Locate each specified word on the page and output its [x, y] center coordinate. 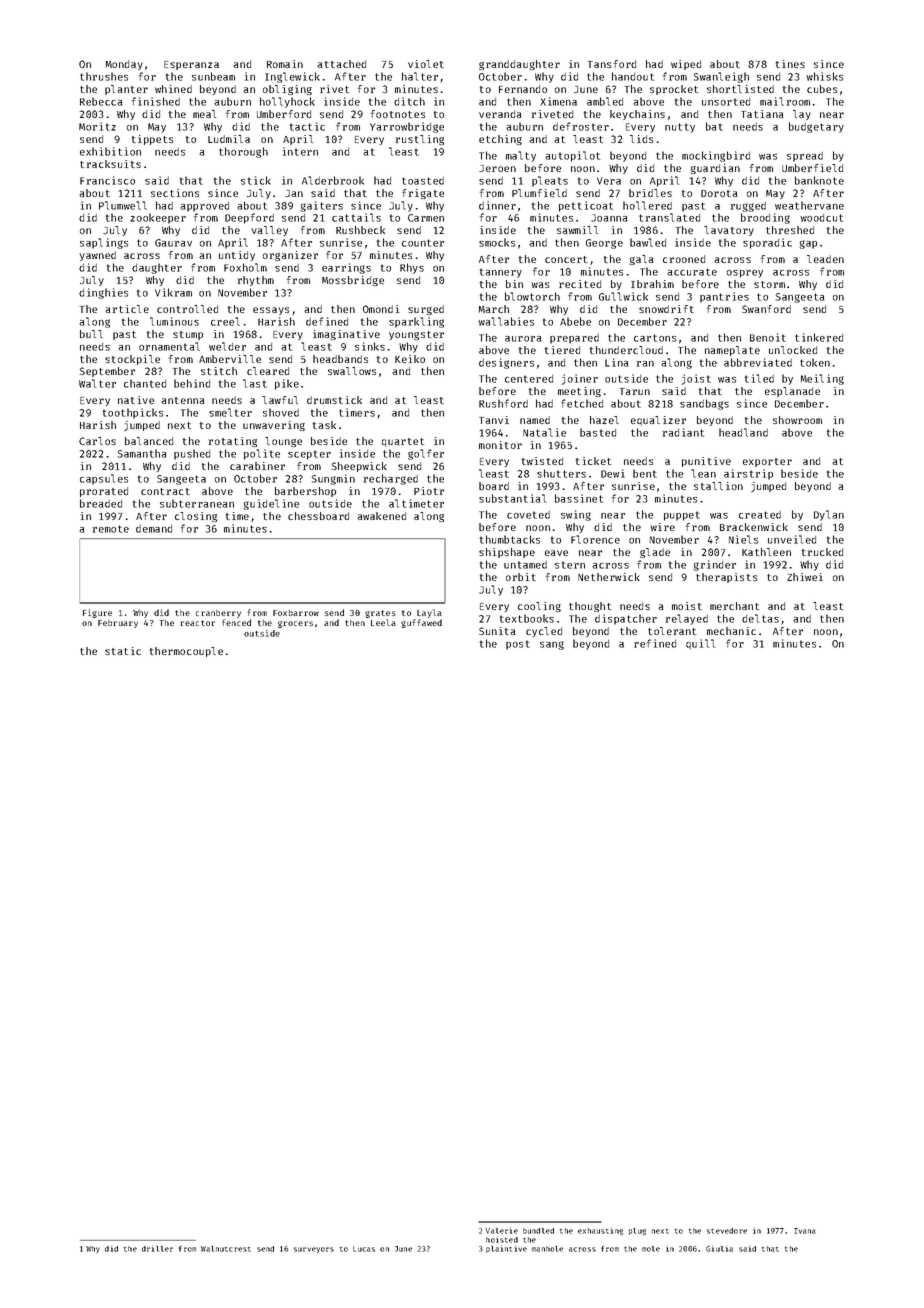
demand [154, 529]
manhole [547, 1249]
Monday [124, 65]
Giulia [719, 1248]
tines [790, 64]
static [123, 651]
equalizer [658, 421]
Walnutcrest [226, 1249]
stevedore [727, 1231]
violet [426, 64]
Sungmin [333, 479]
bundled [538, 1231]
